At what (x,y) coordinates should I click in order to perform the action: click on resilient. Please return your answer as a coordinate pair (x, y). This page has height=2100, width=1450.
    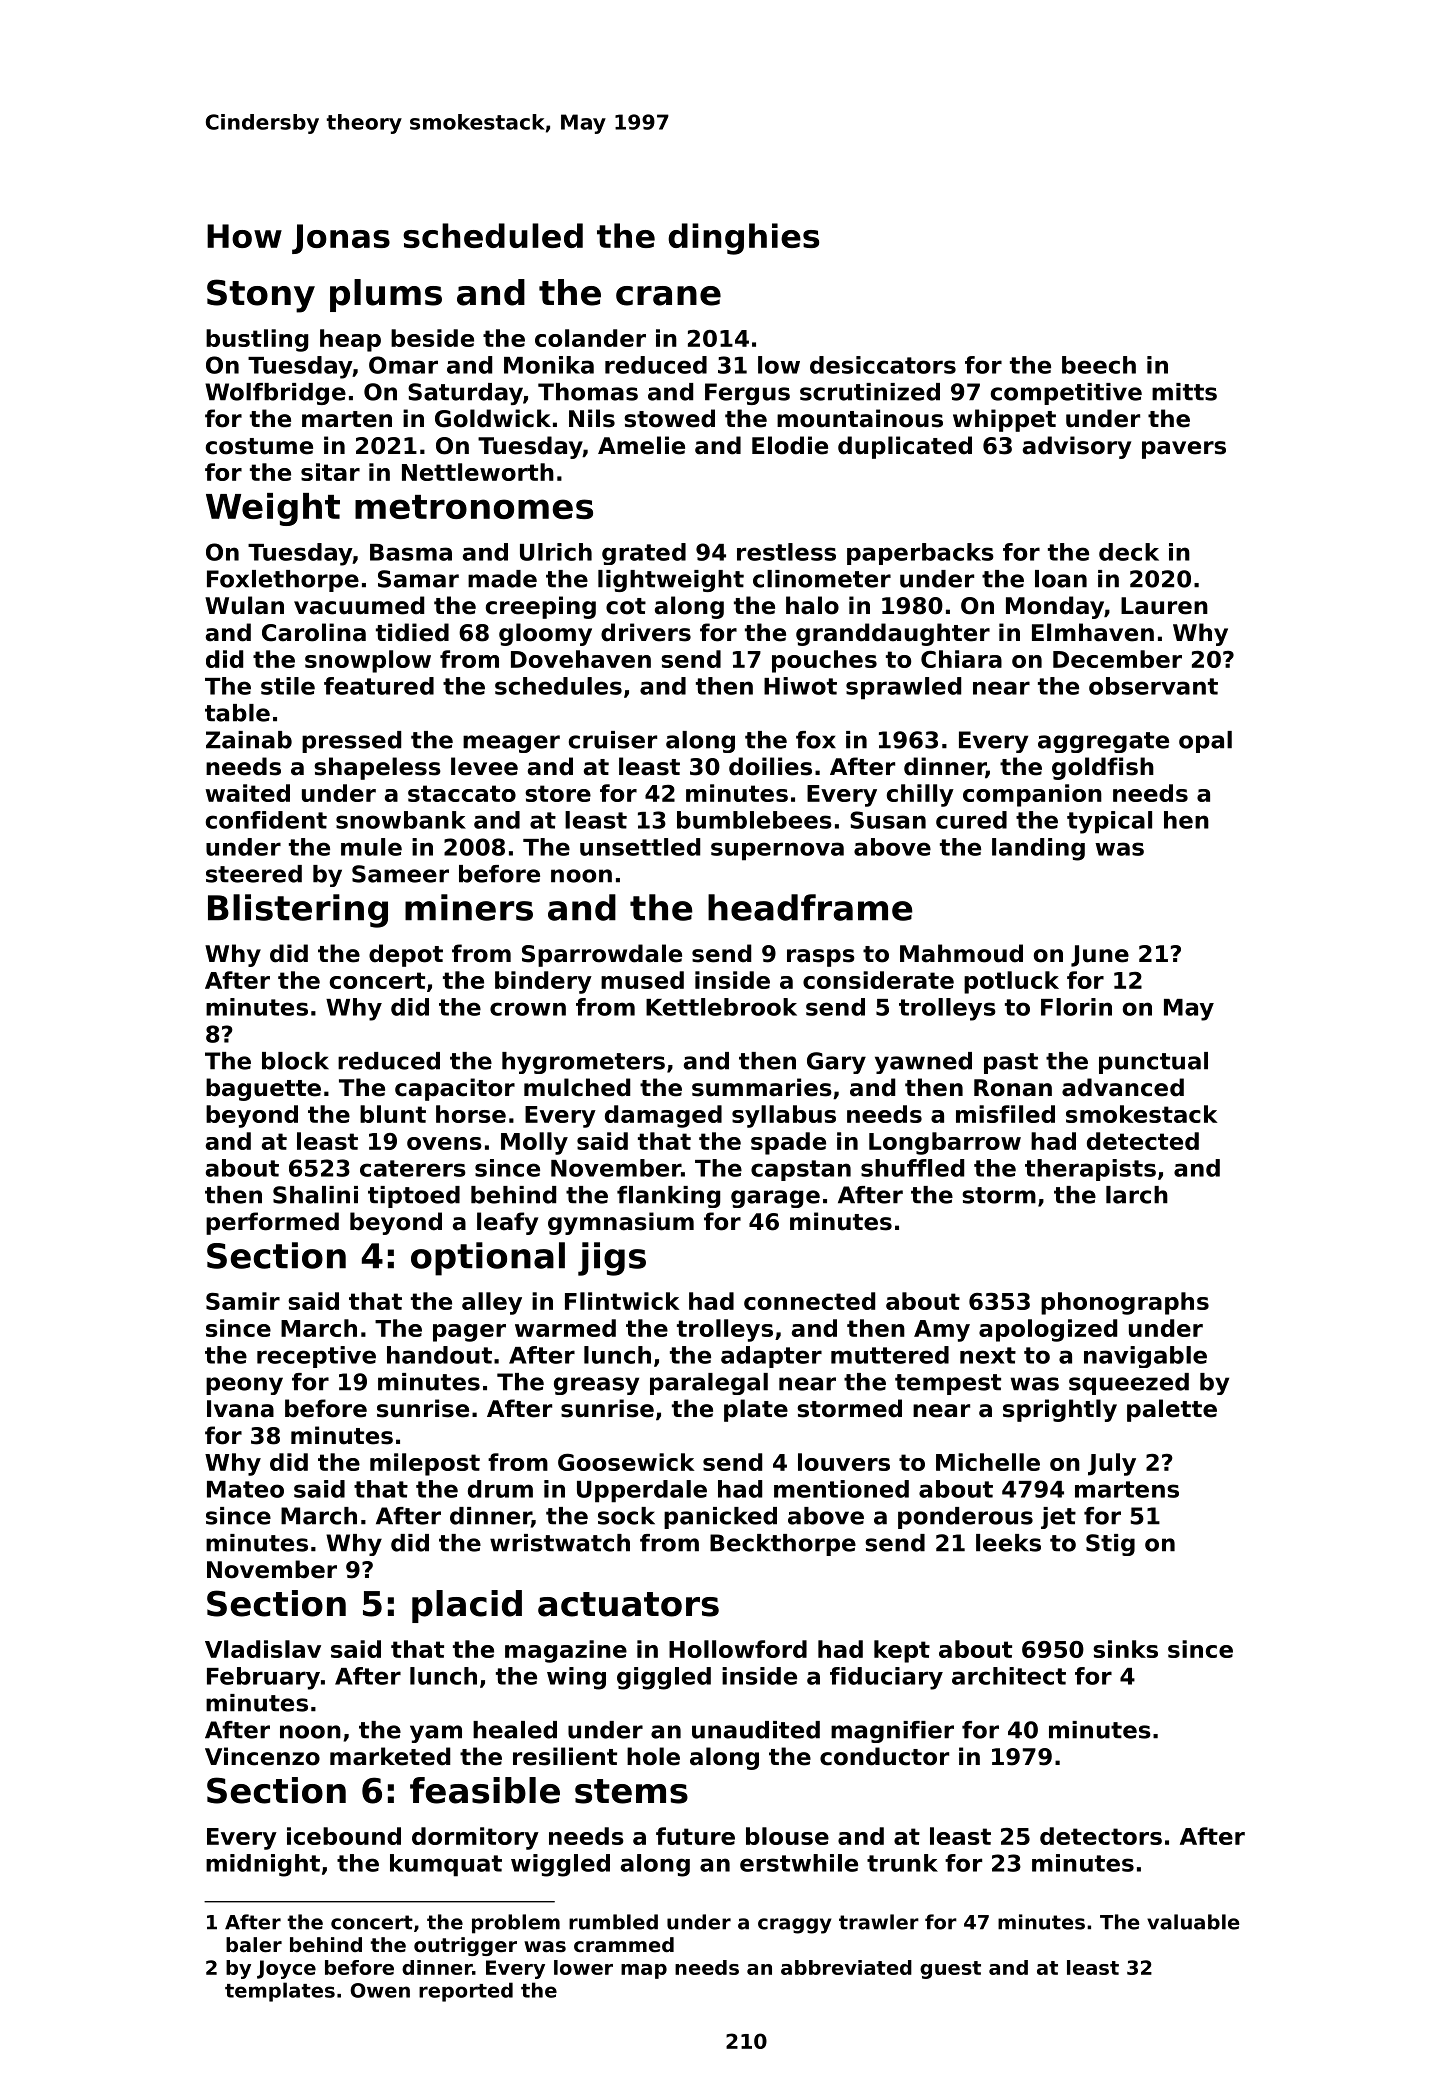
    Looking at the image, I should click on (565, 1756).
